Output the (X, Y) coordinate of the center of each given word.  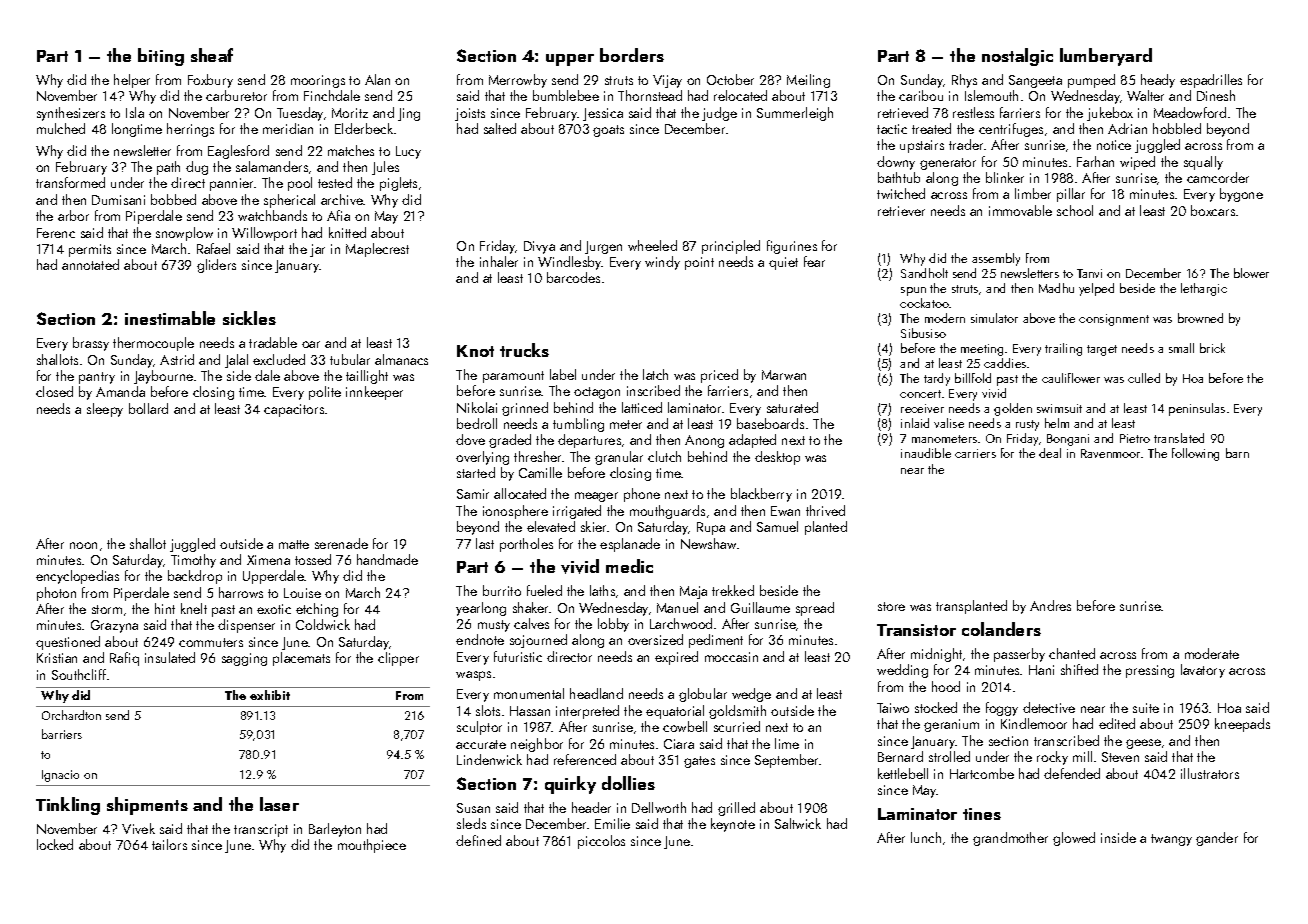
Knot (475, 351)
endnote (480, 639)
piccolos (601, 842)
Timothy (193, 561)
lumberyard (1106, 57)
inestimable (170, 318)
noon (83, 545)
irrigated (577, 512)
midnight (936, 655)
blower (1251, 273)
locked (55, 844)
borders (632, 55)
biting (161, 57)
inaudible (926, 453)
